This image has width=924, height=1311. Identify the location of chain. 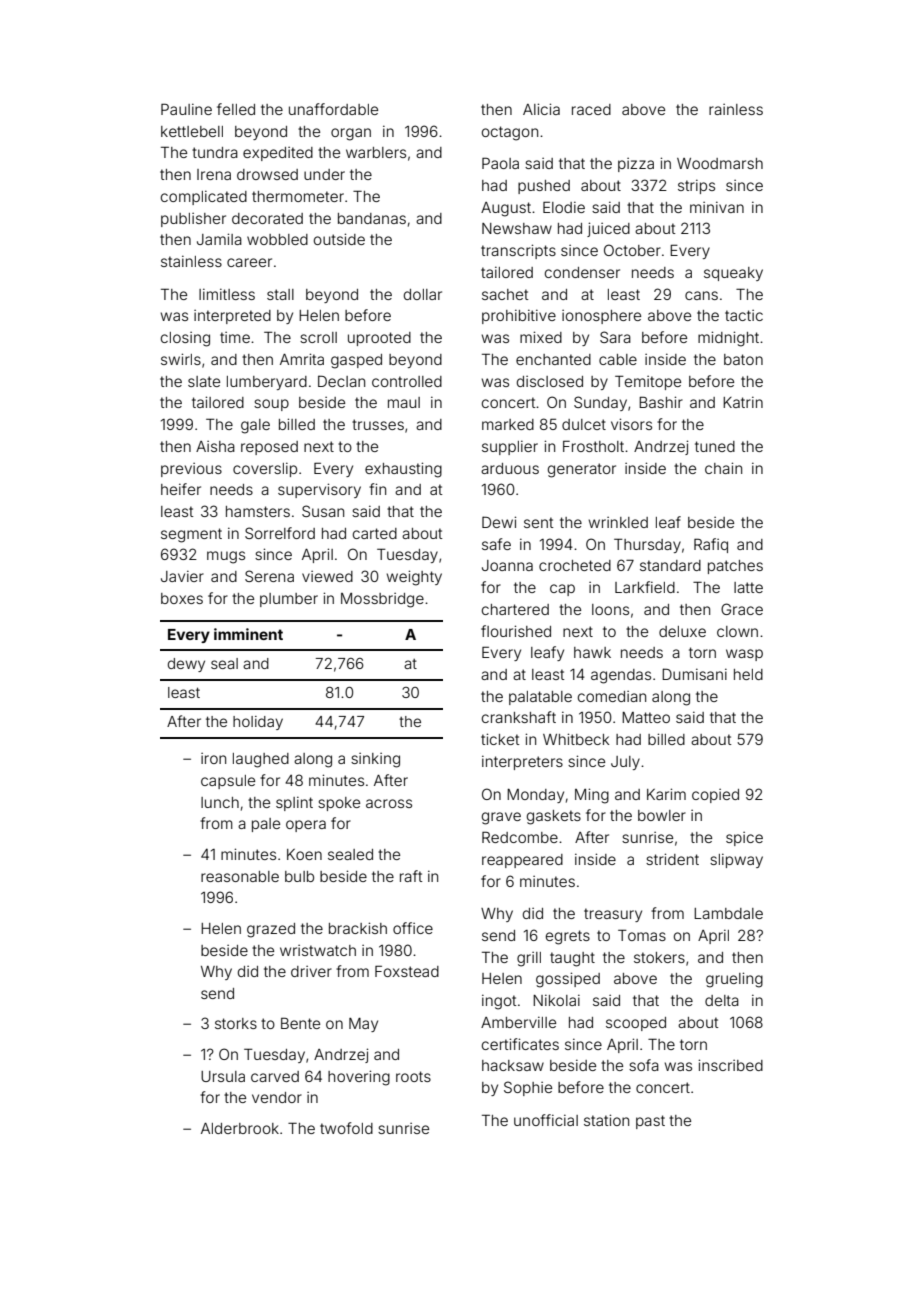
(723, 468).
